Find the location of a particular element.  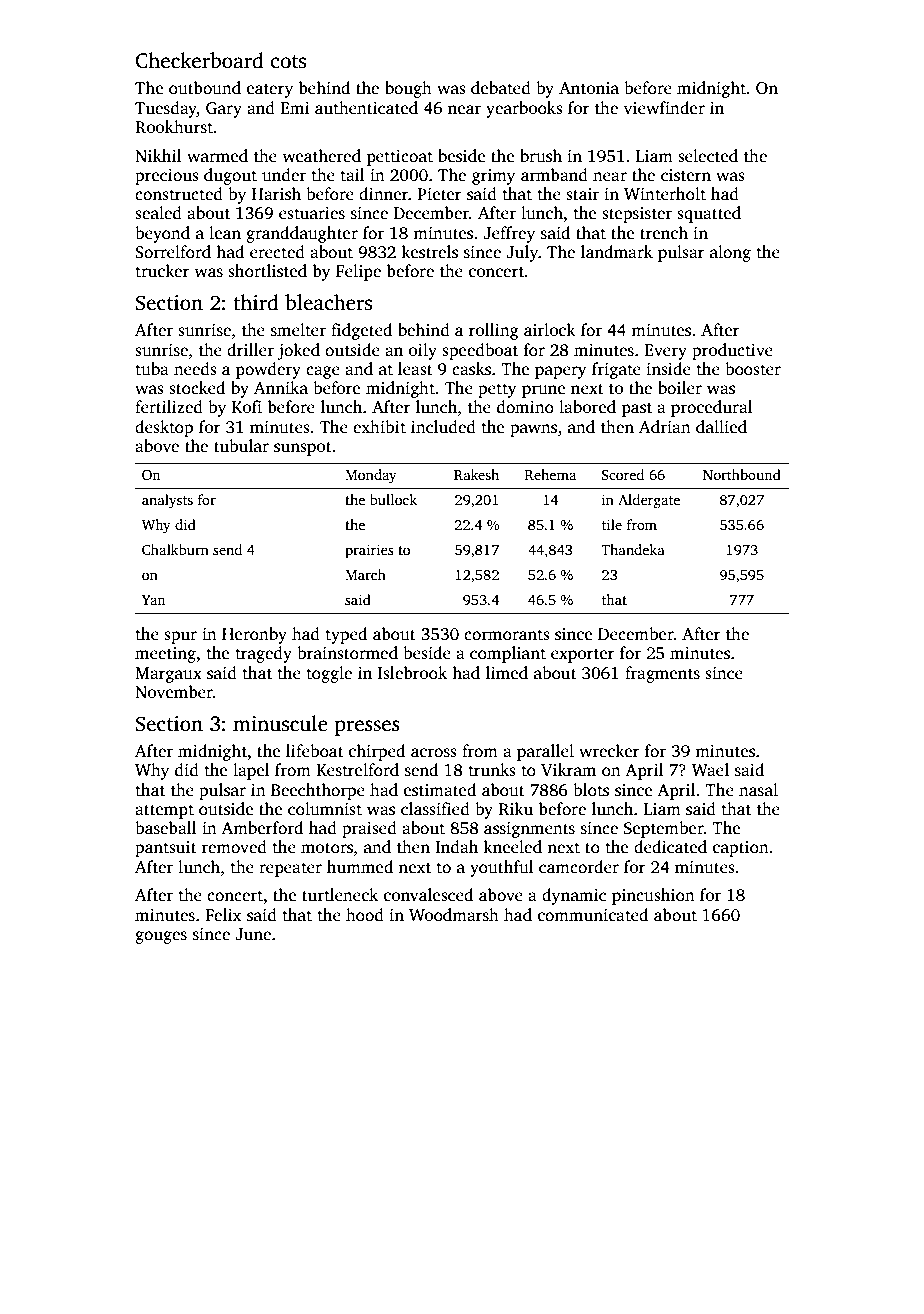

viewfinder is located at coordinates (664, 108).
